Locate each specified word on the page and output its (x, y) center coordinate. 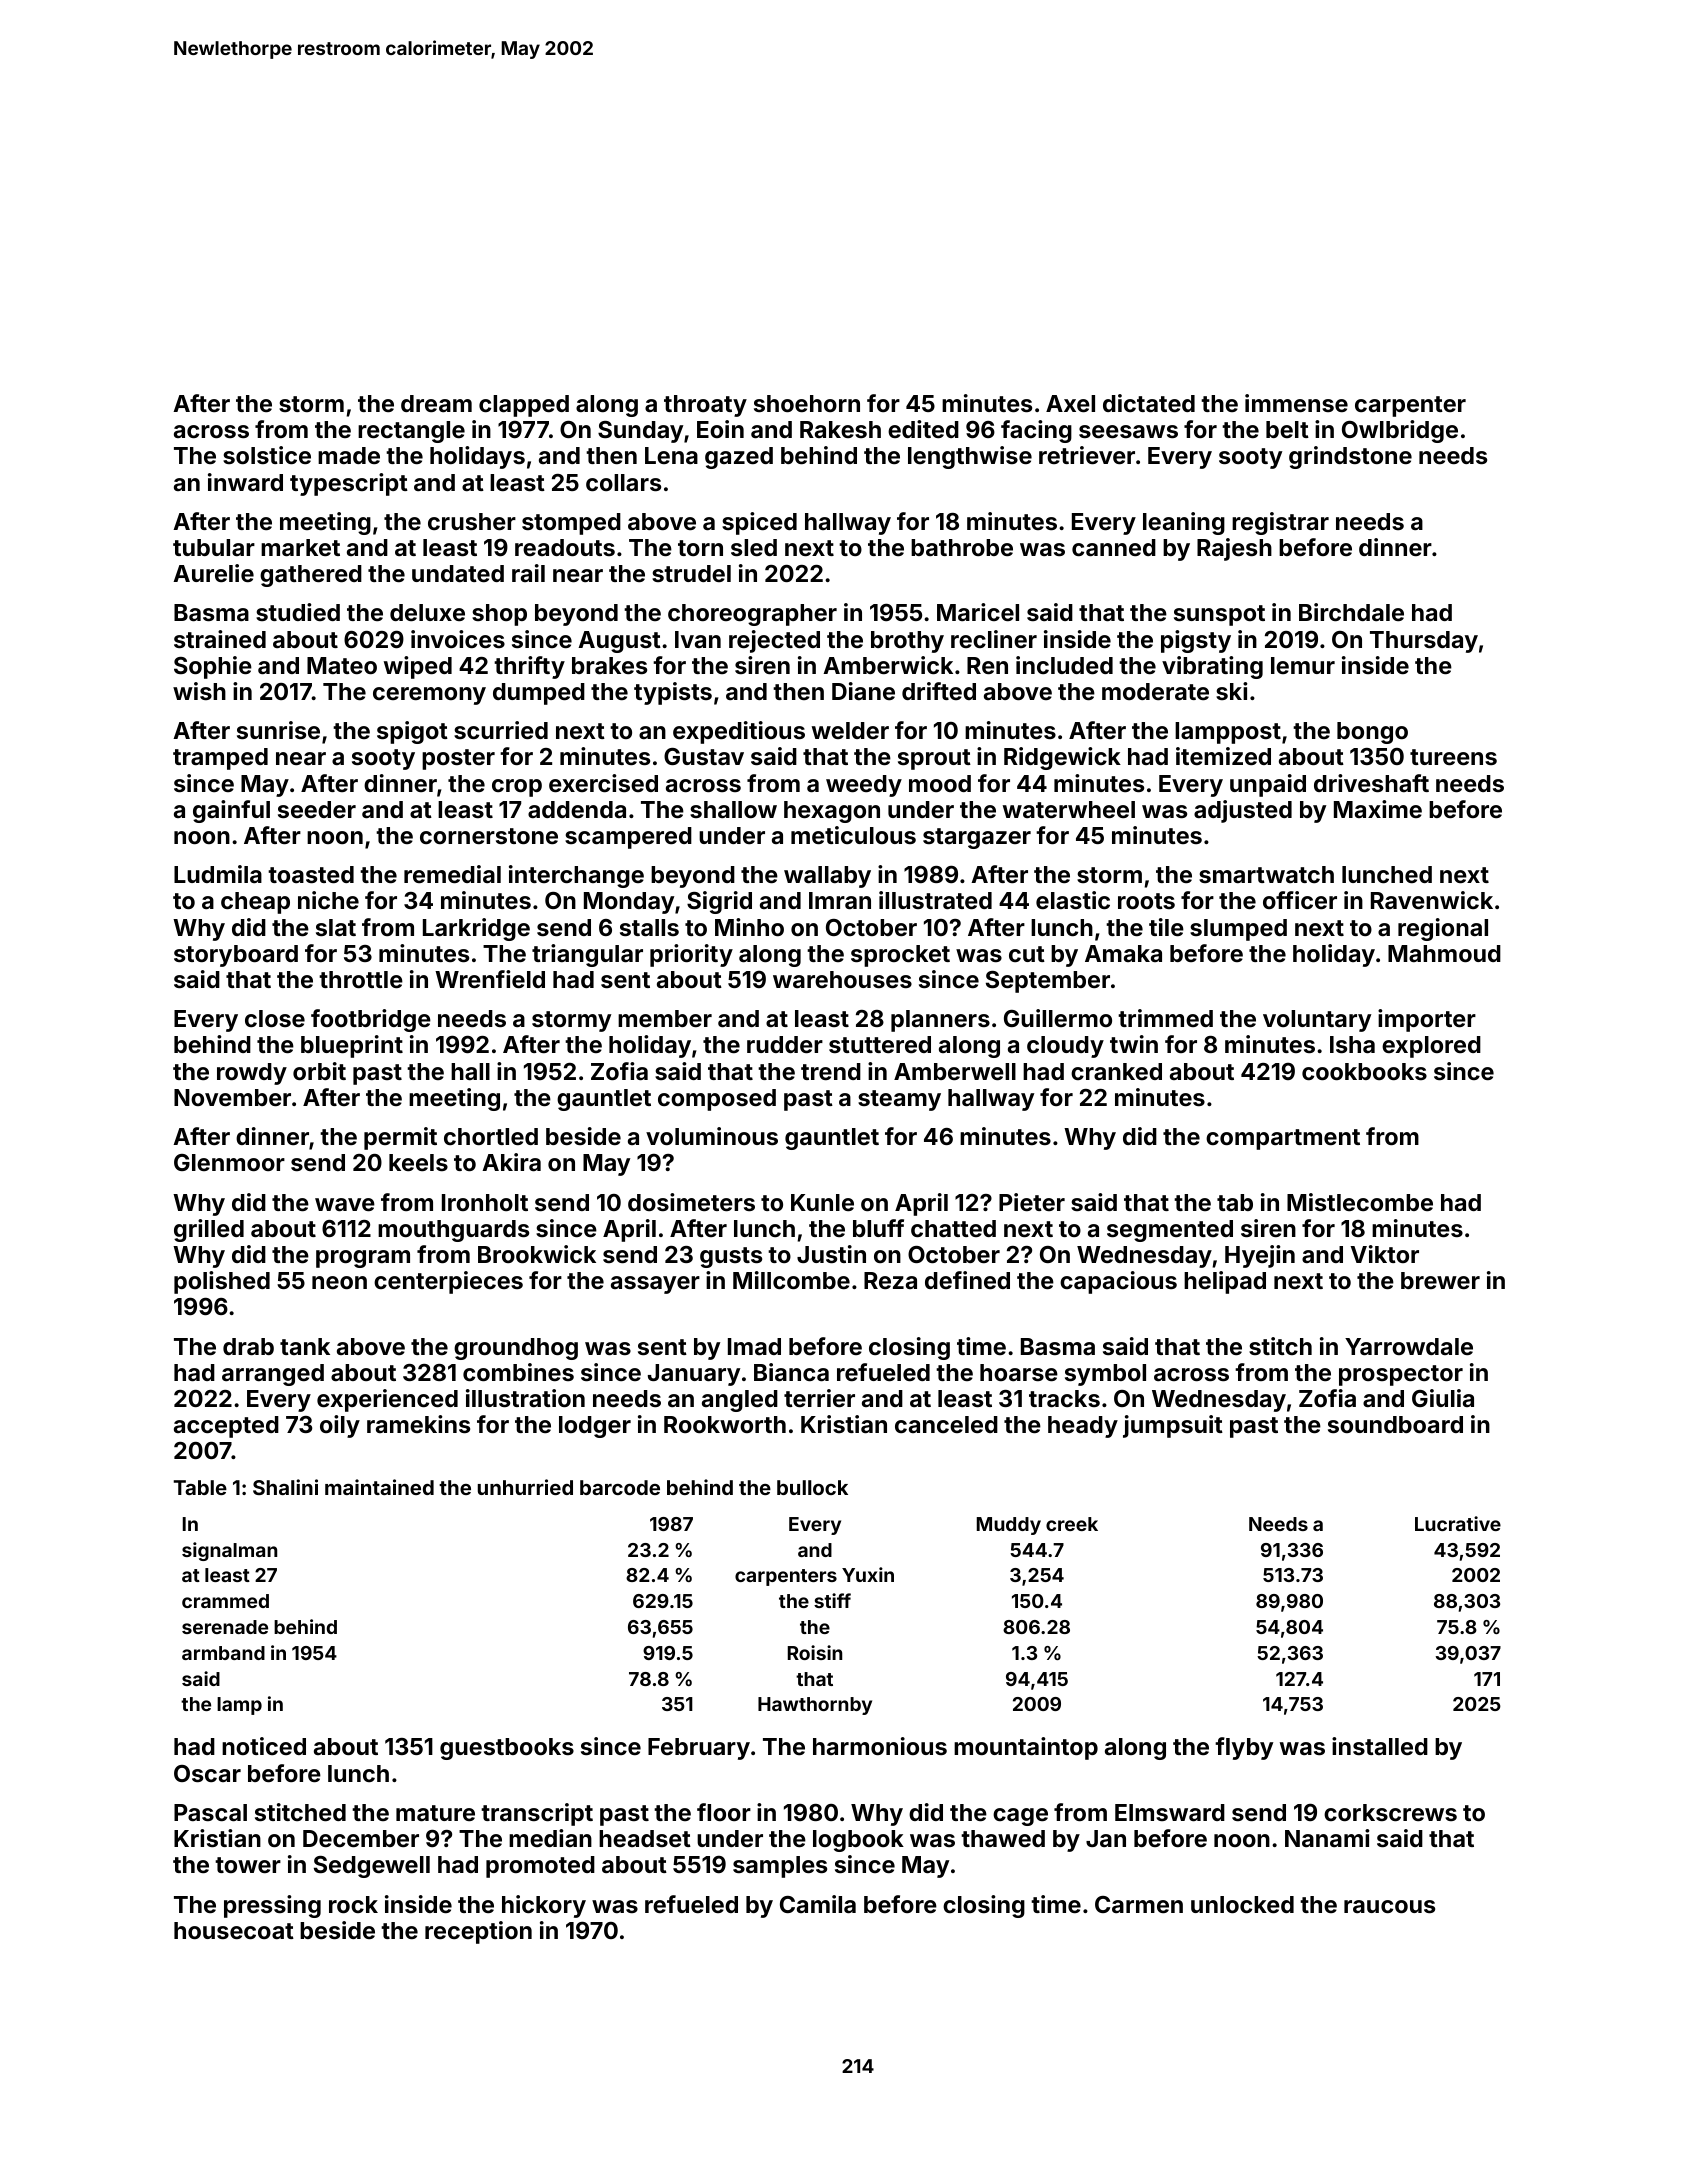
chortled (491, 1136)
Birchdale (1351, 612)
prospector (1401, 1375)
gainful (231, 811)
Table (200, 1487)
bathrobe (962, 547)
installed (1380, 1746)
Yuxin (868, 1574)
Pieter (1032, 1202)
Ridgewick (1062, 758)
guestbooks (507, 1749)
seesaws (1128, 431)
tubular (214, 547)
